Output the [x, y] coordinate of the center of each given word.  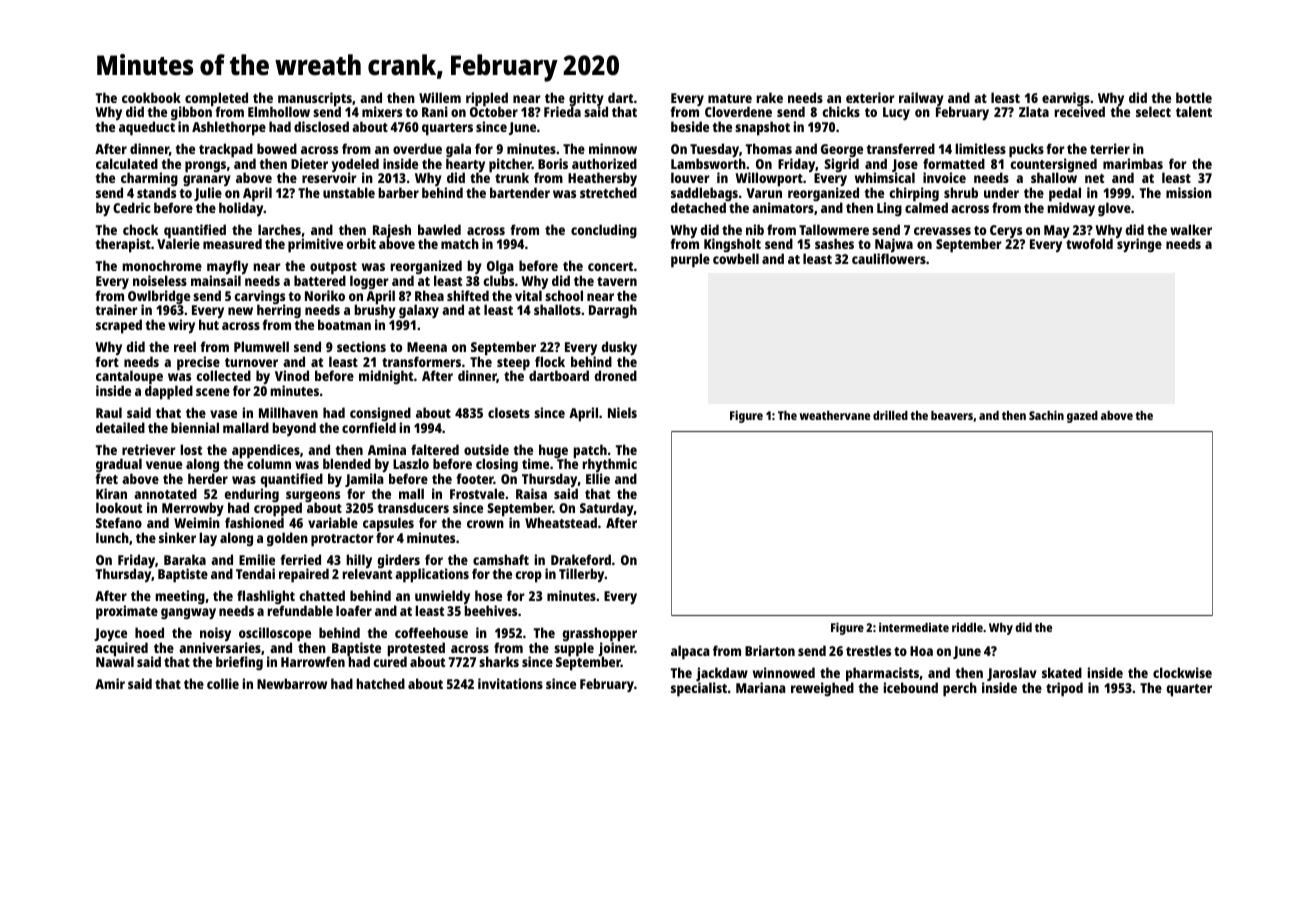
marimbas [1133, 163]
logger [369, 282]
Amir [110, 683]
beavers [952, 415]
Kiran [111, 493]
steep [513, 364]
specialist [699, 689]
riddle [967, 627]
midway [1071, 209]
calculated [127, 163]
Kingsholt [732, 246]
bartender [520, 192]
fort [107, 361]
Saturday [607, 510]
